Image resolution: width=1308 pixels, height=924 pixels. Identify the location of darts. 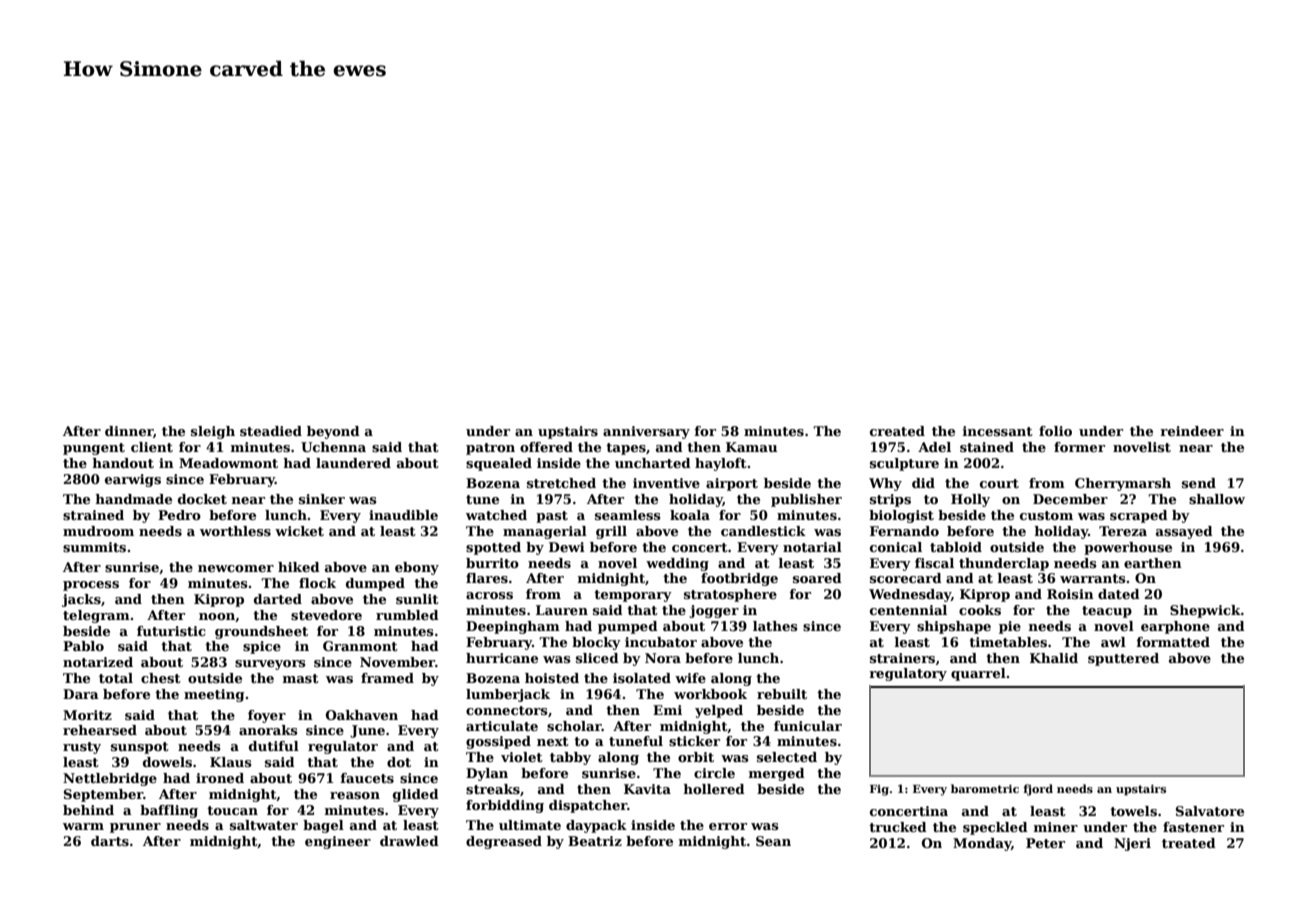
(110, 841).
